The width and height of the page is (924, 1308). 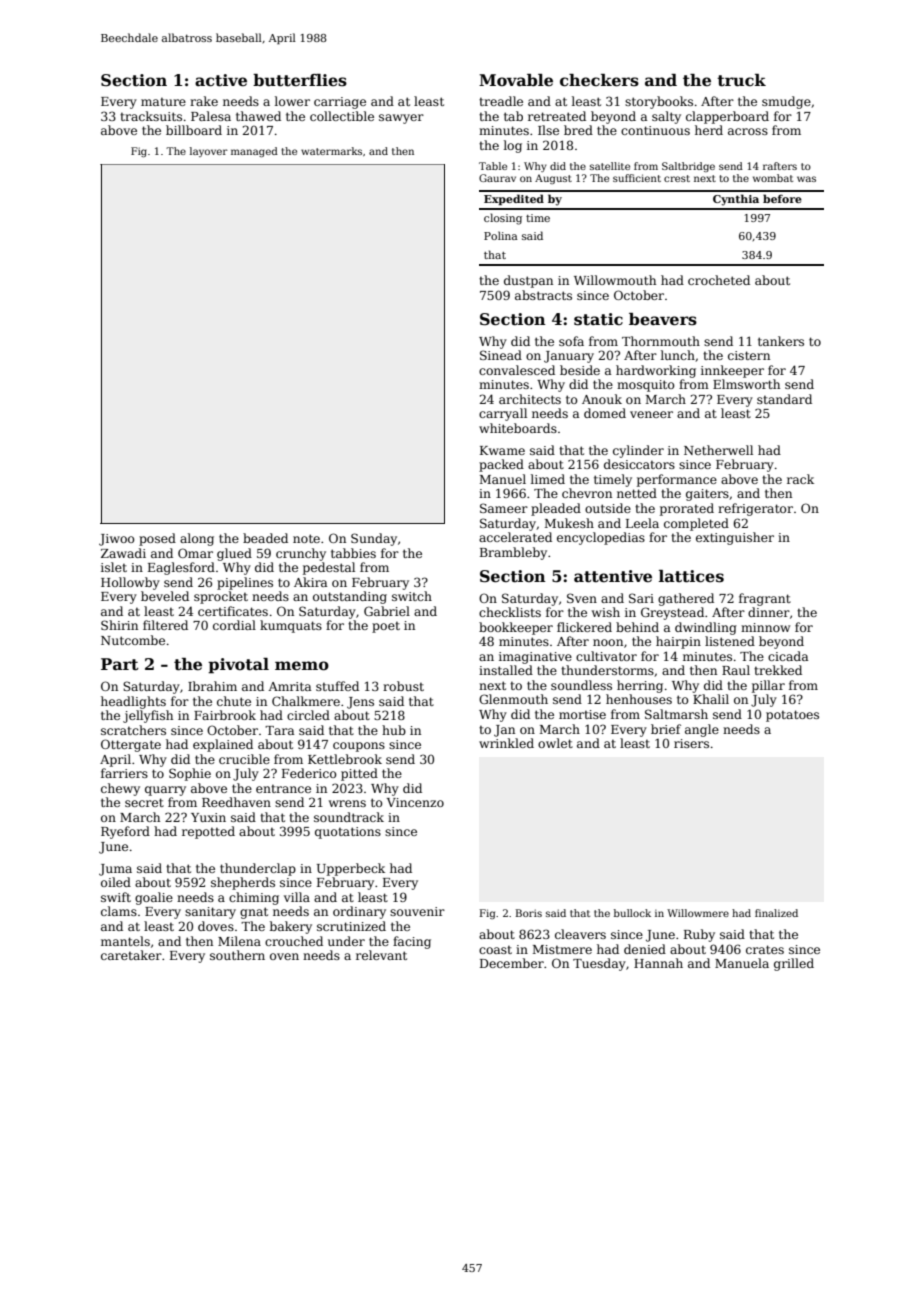 What do you see at coordinates (306, 538) in the page?
I see `note` at bounding box center [306, 538].
